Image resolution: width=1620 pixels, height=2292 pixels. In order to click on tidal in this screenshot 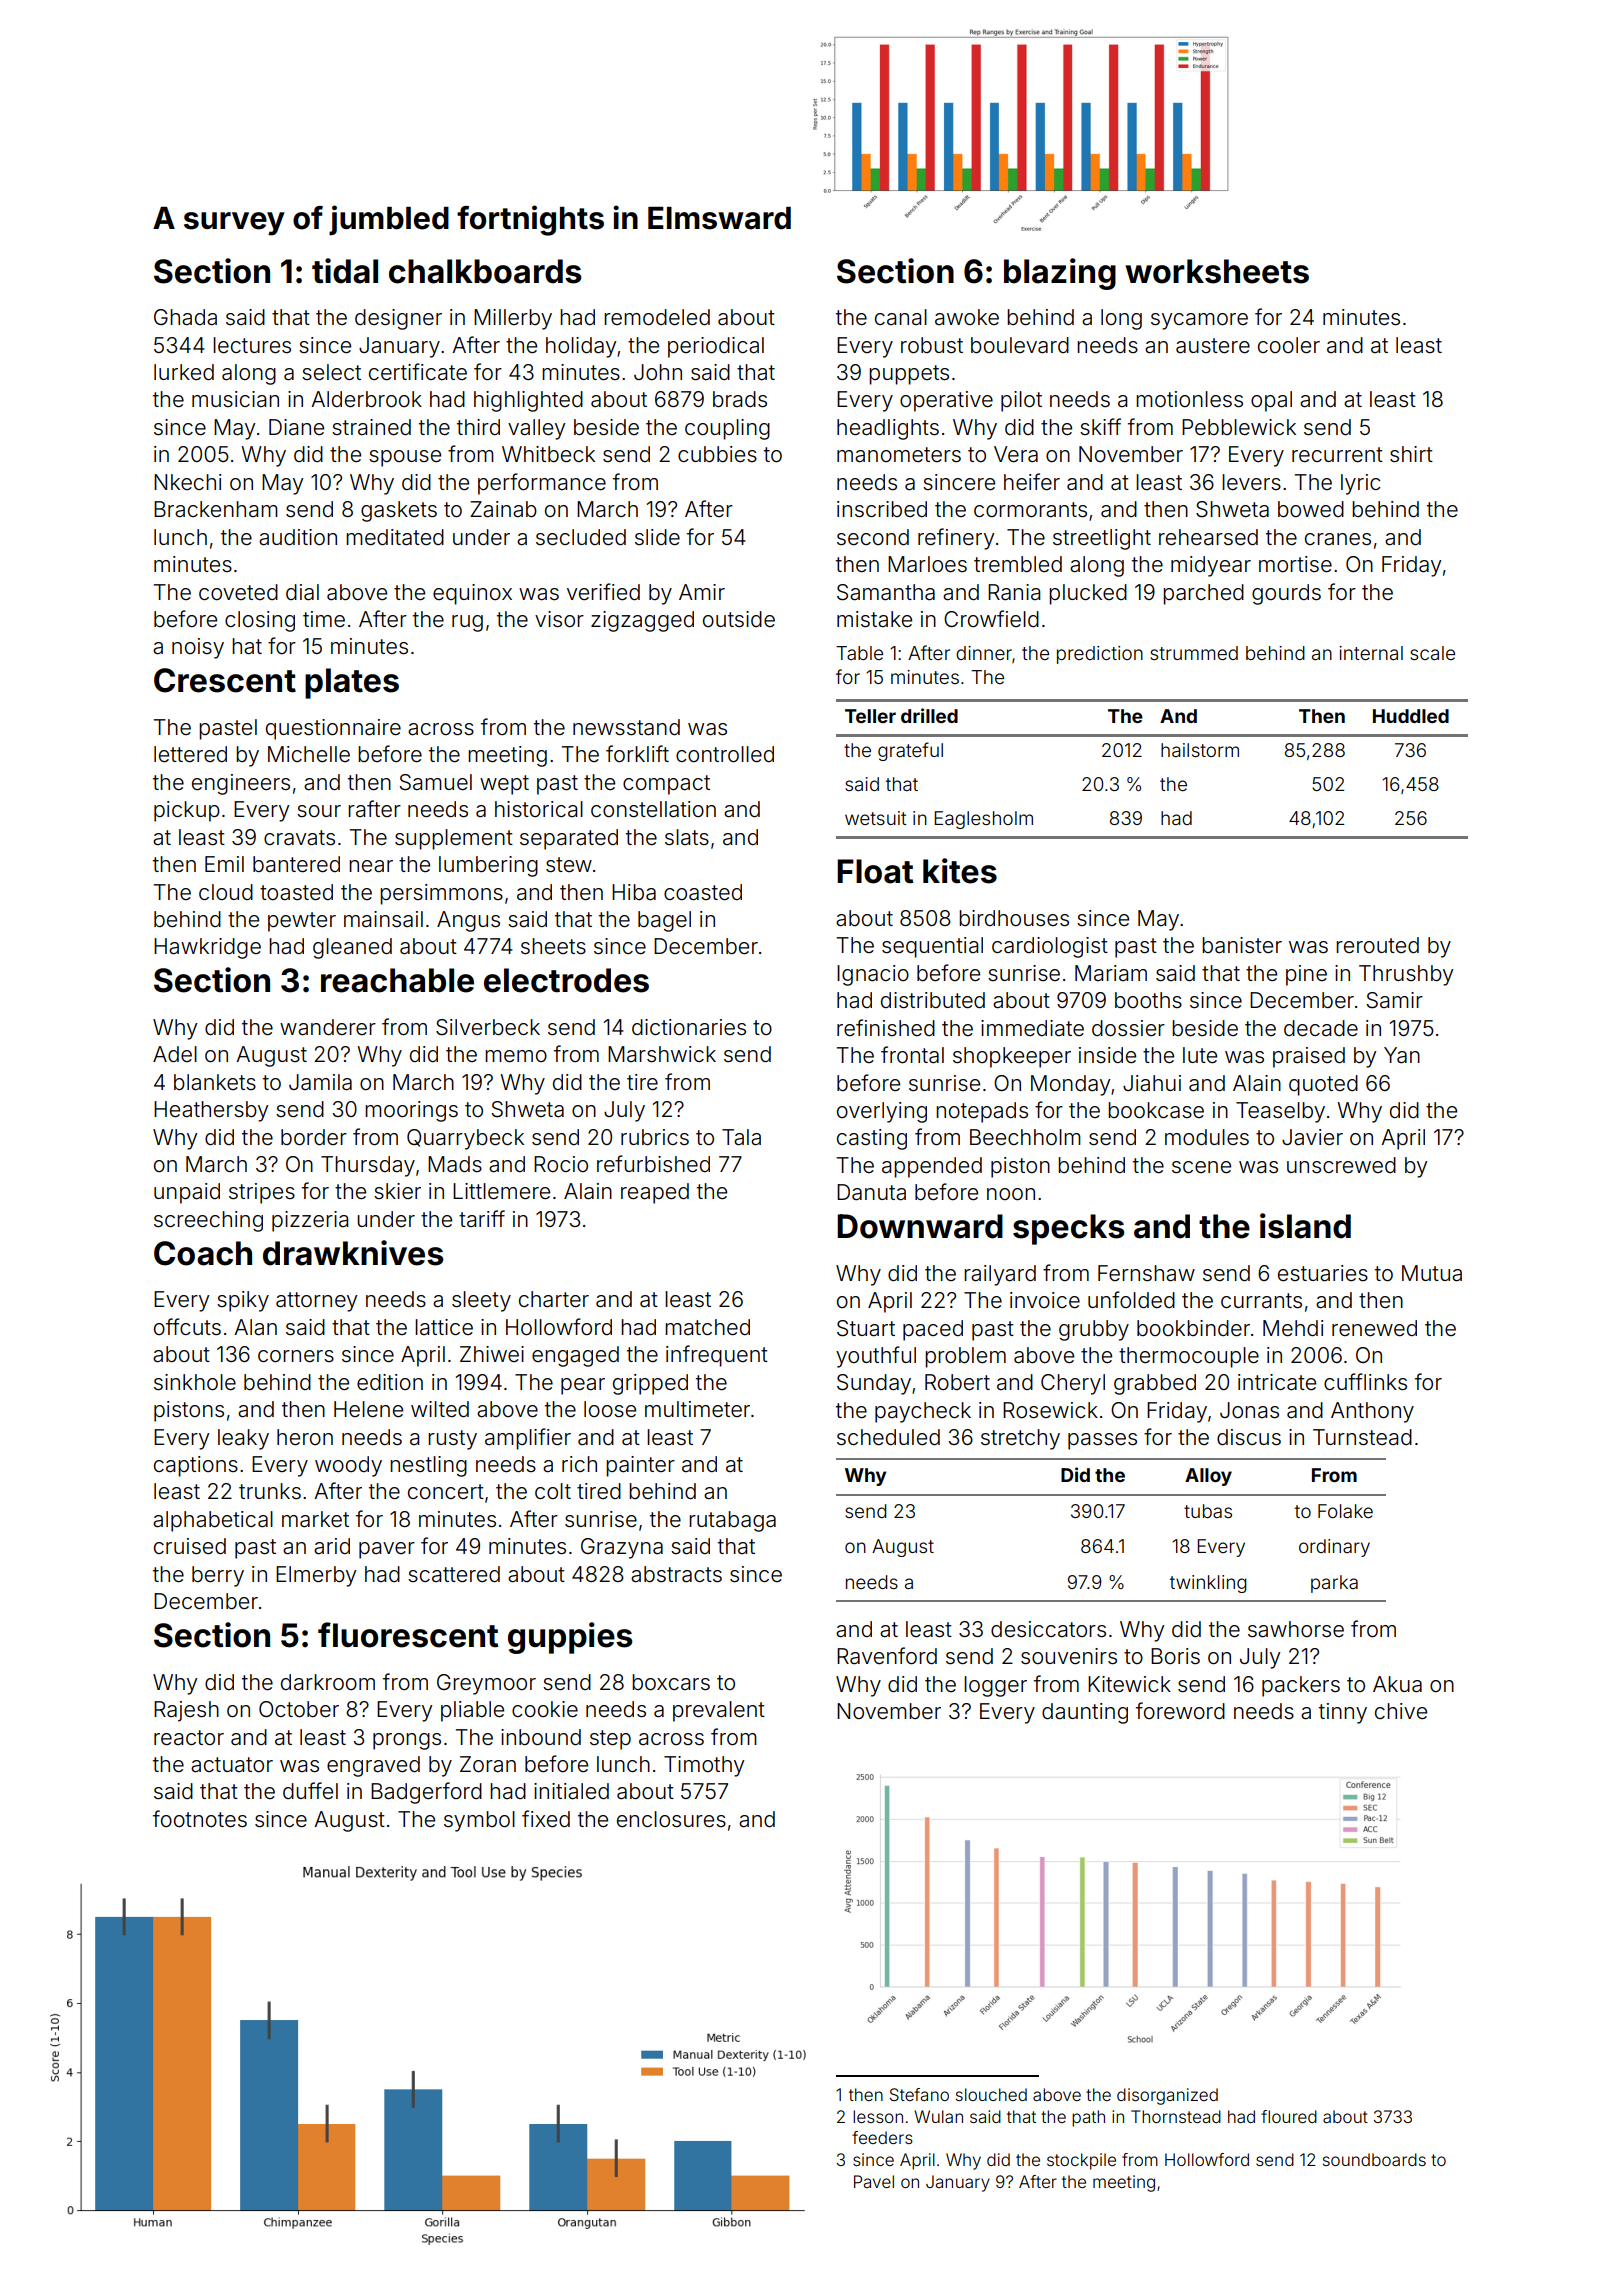, I will do `click(345, 271)`.
